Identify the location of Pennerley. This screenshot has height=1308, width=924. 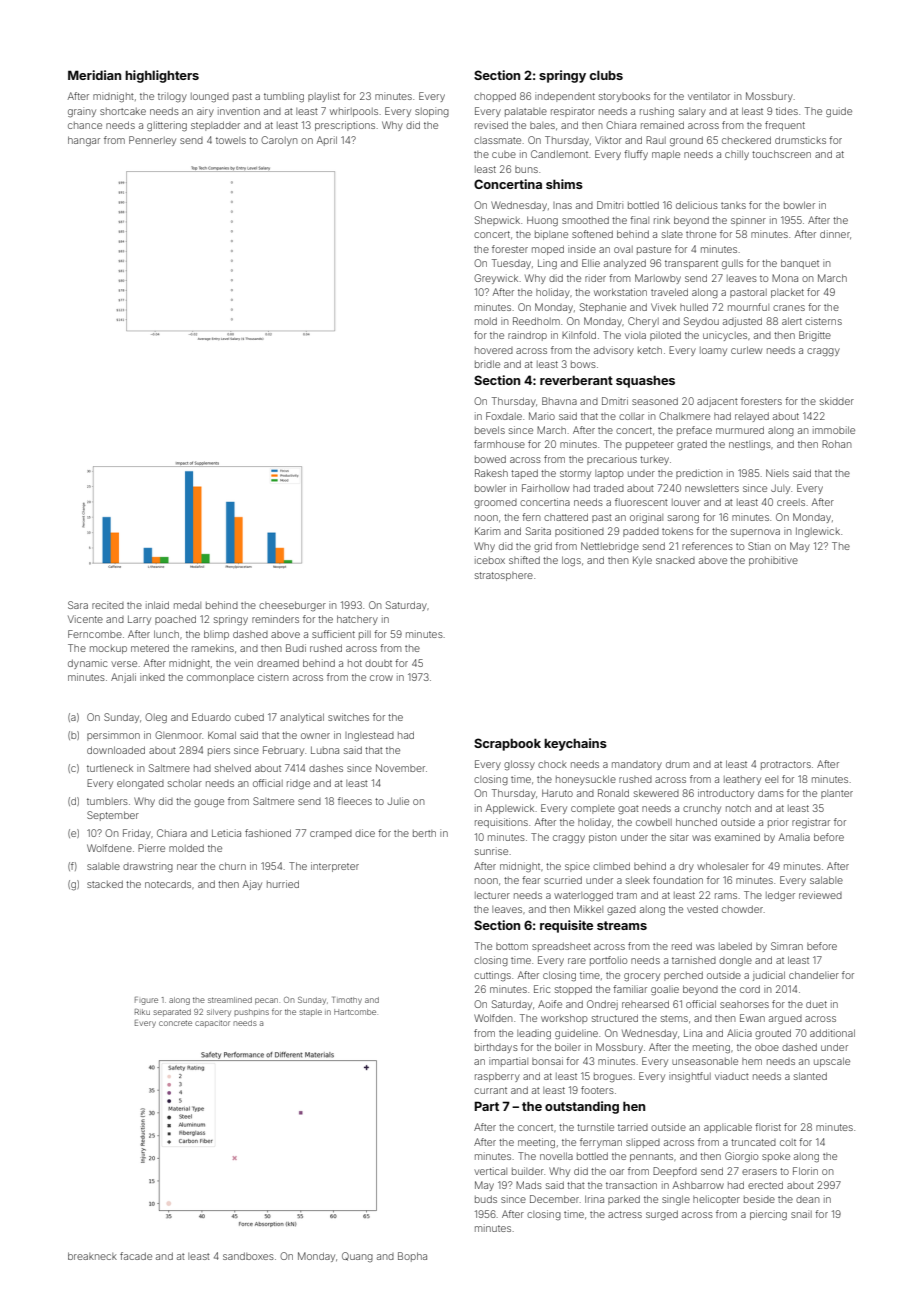
(152, 141).
